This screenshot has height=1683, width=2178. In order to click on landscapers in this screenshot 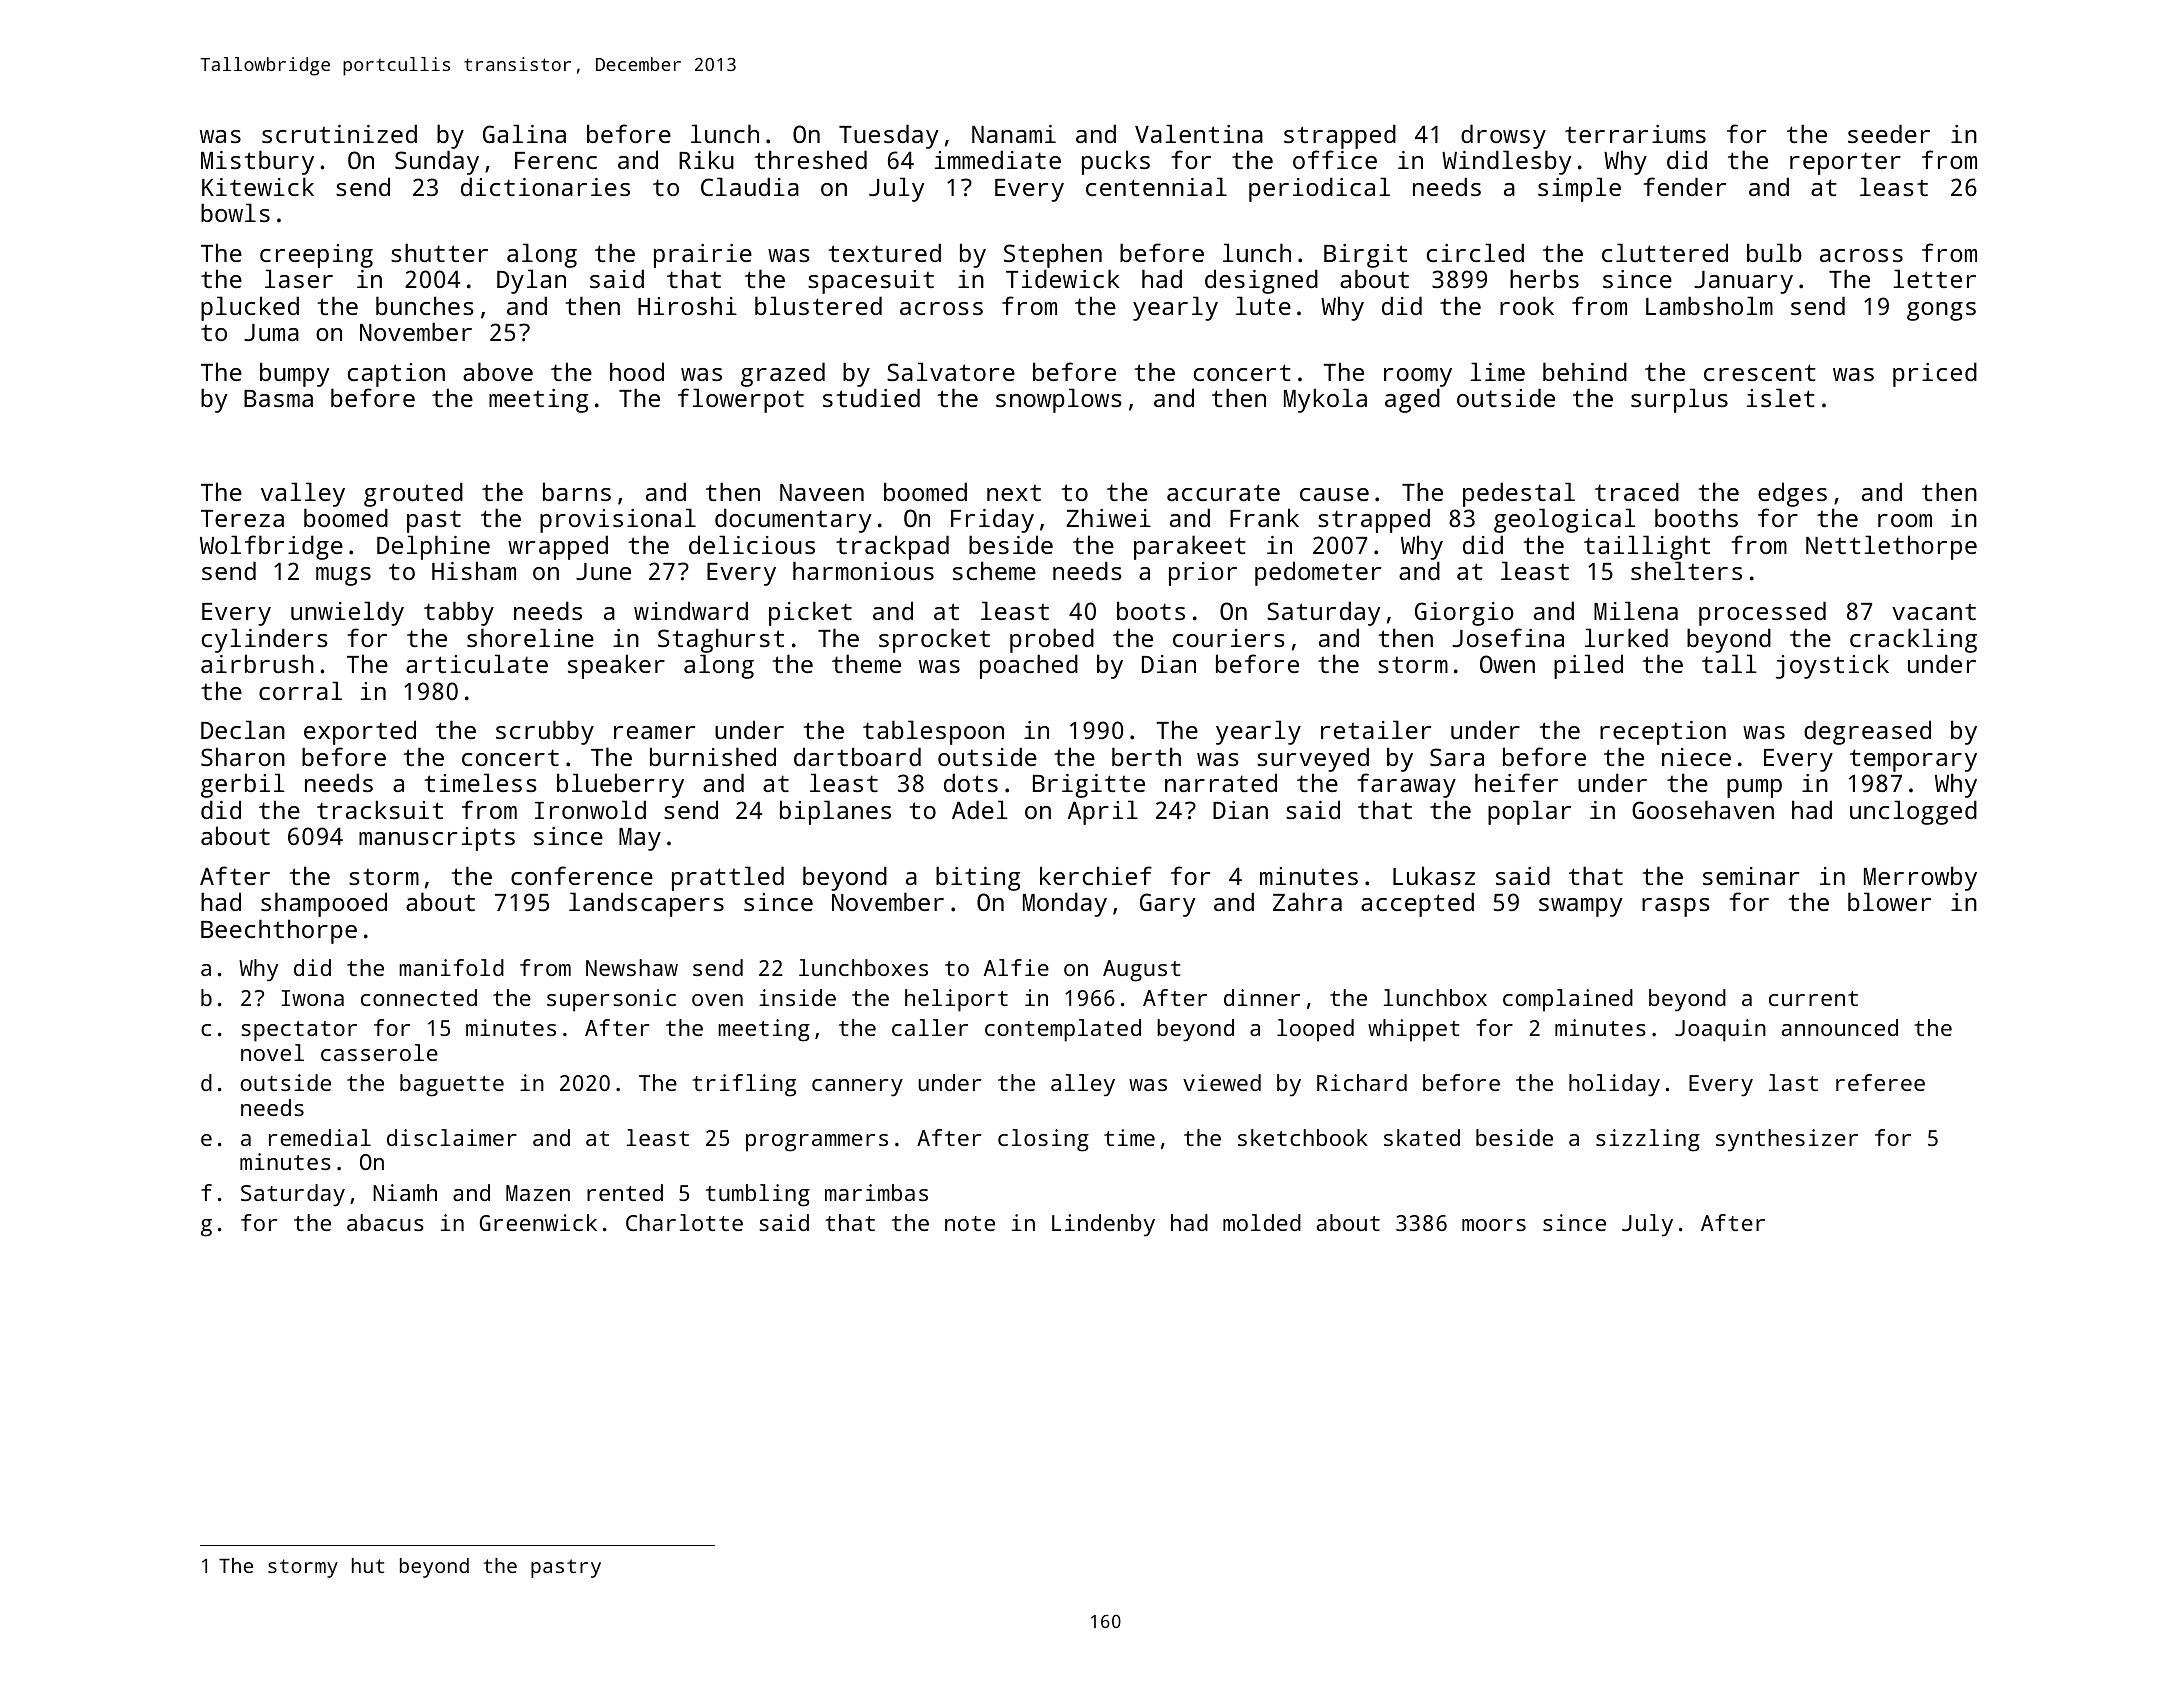, I will do `click(646, 904)`.
